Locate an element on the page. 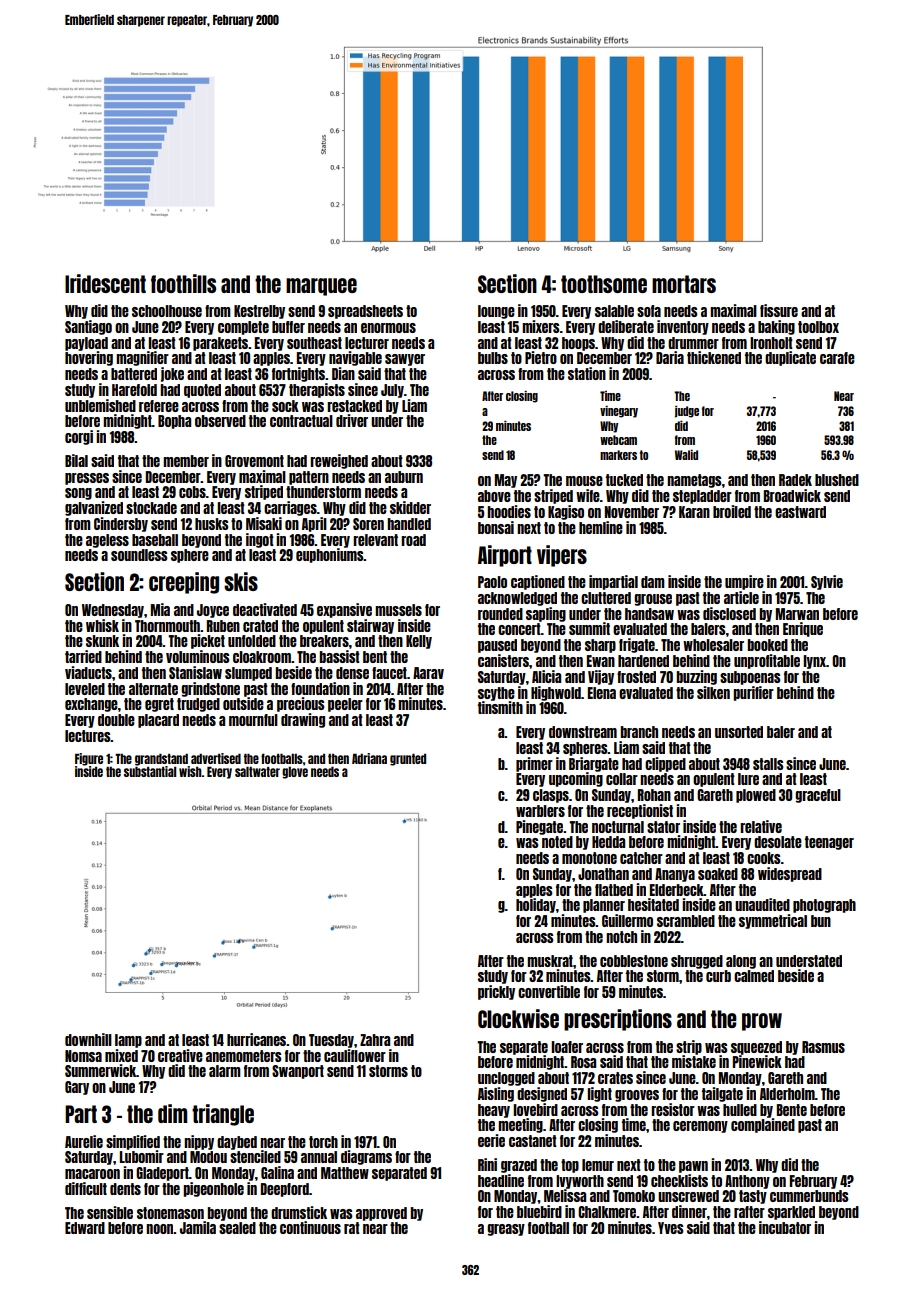 This image has height=1308, width=924. prickly is located at coordinates (496, 992).
